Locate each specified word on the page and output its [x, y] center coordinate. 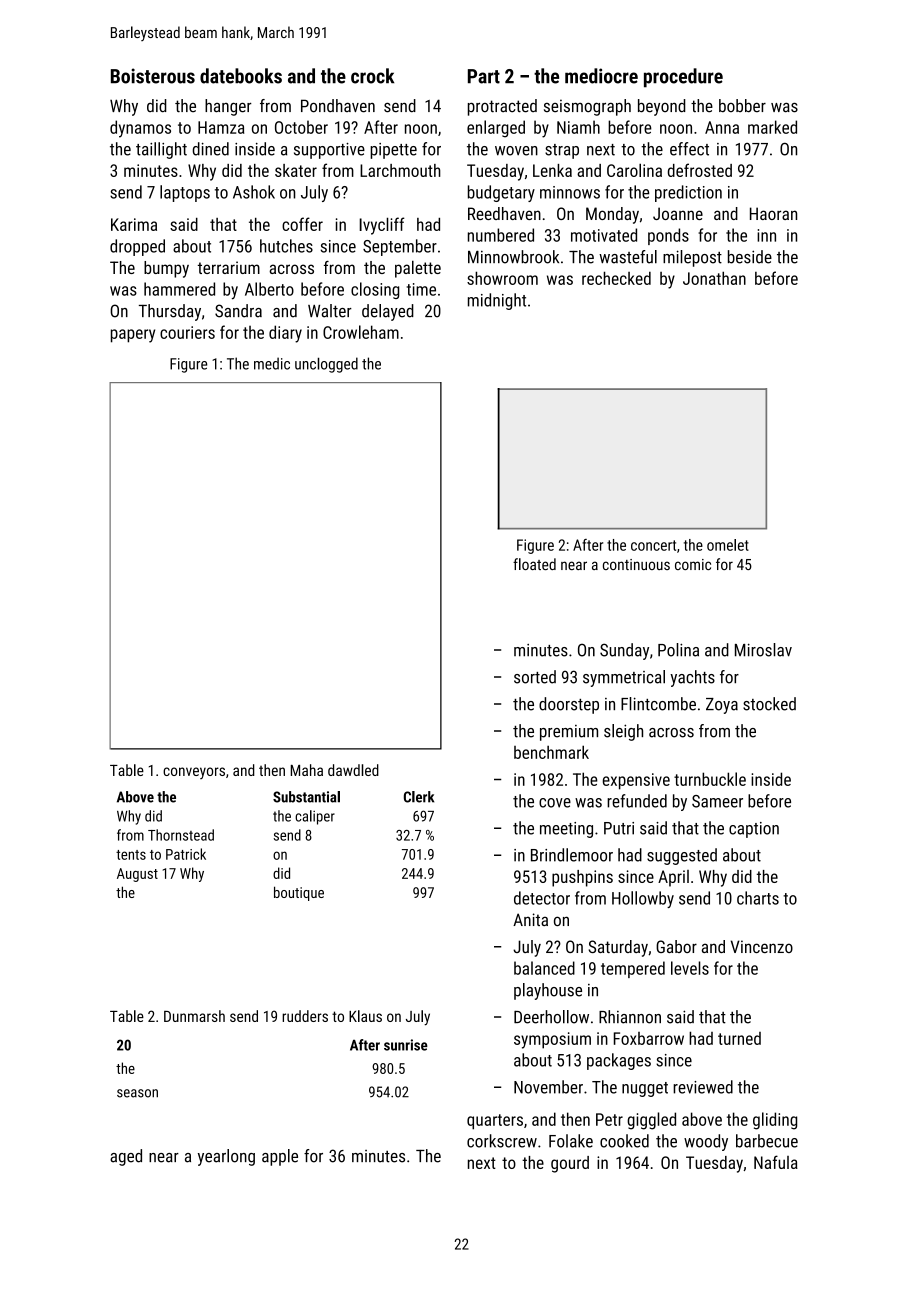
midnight [497, 301]
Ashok [254, 192]
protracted [502, 107]
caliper [315, 817]
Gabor [676, 946]
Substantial [306, 797]
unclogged [326, 365]
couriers [187, 332]
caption [754, 830]
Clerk [419, 797]
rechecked [616, 278]
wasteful [628, 257]
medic [272, 363]
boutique [299, 893]
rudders [305, 1016]
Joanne [678, 213]
